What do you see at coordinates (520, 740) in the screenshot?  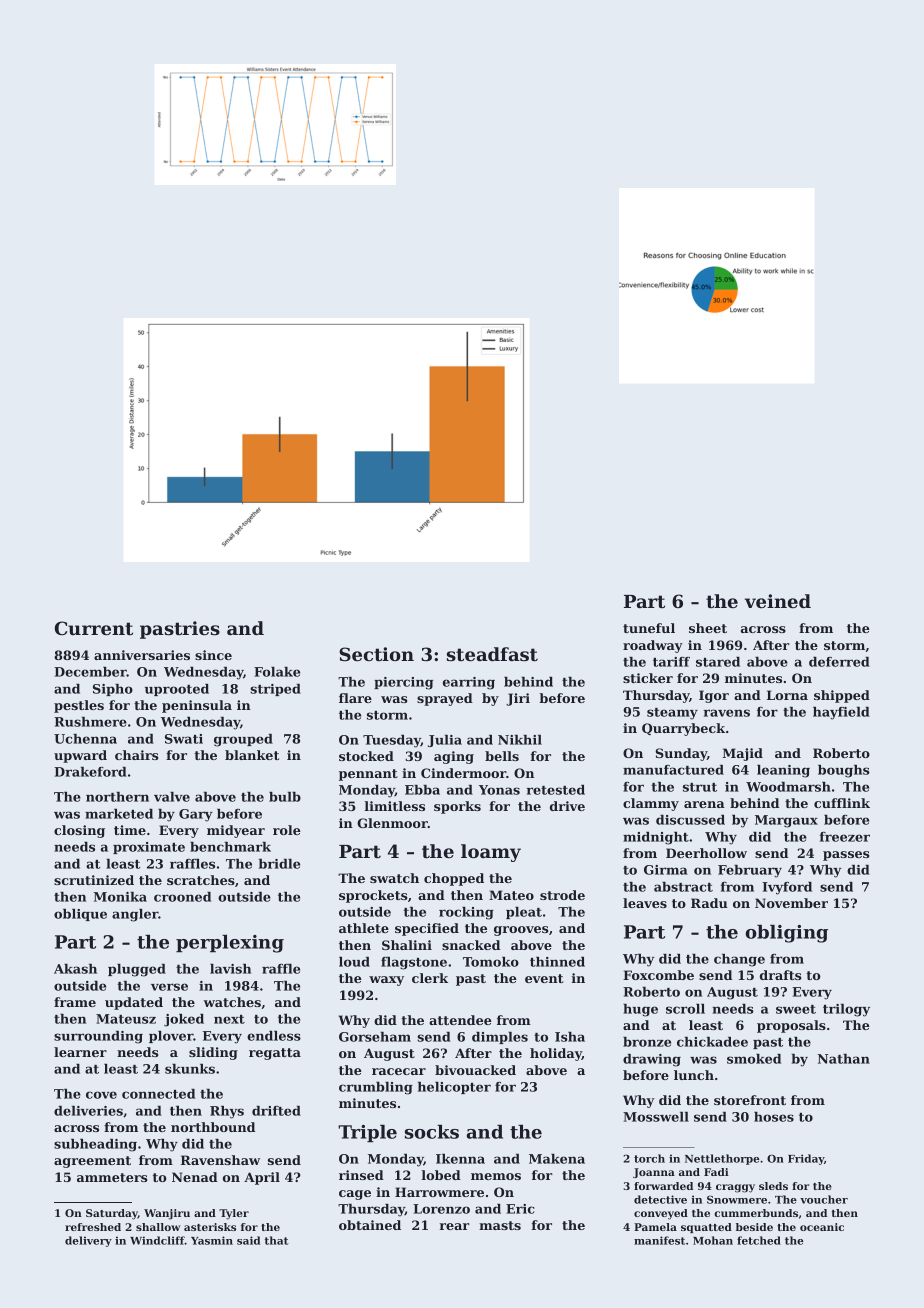 I see `Nikhil` at bounding box center [520, 740].
